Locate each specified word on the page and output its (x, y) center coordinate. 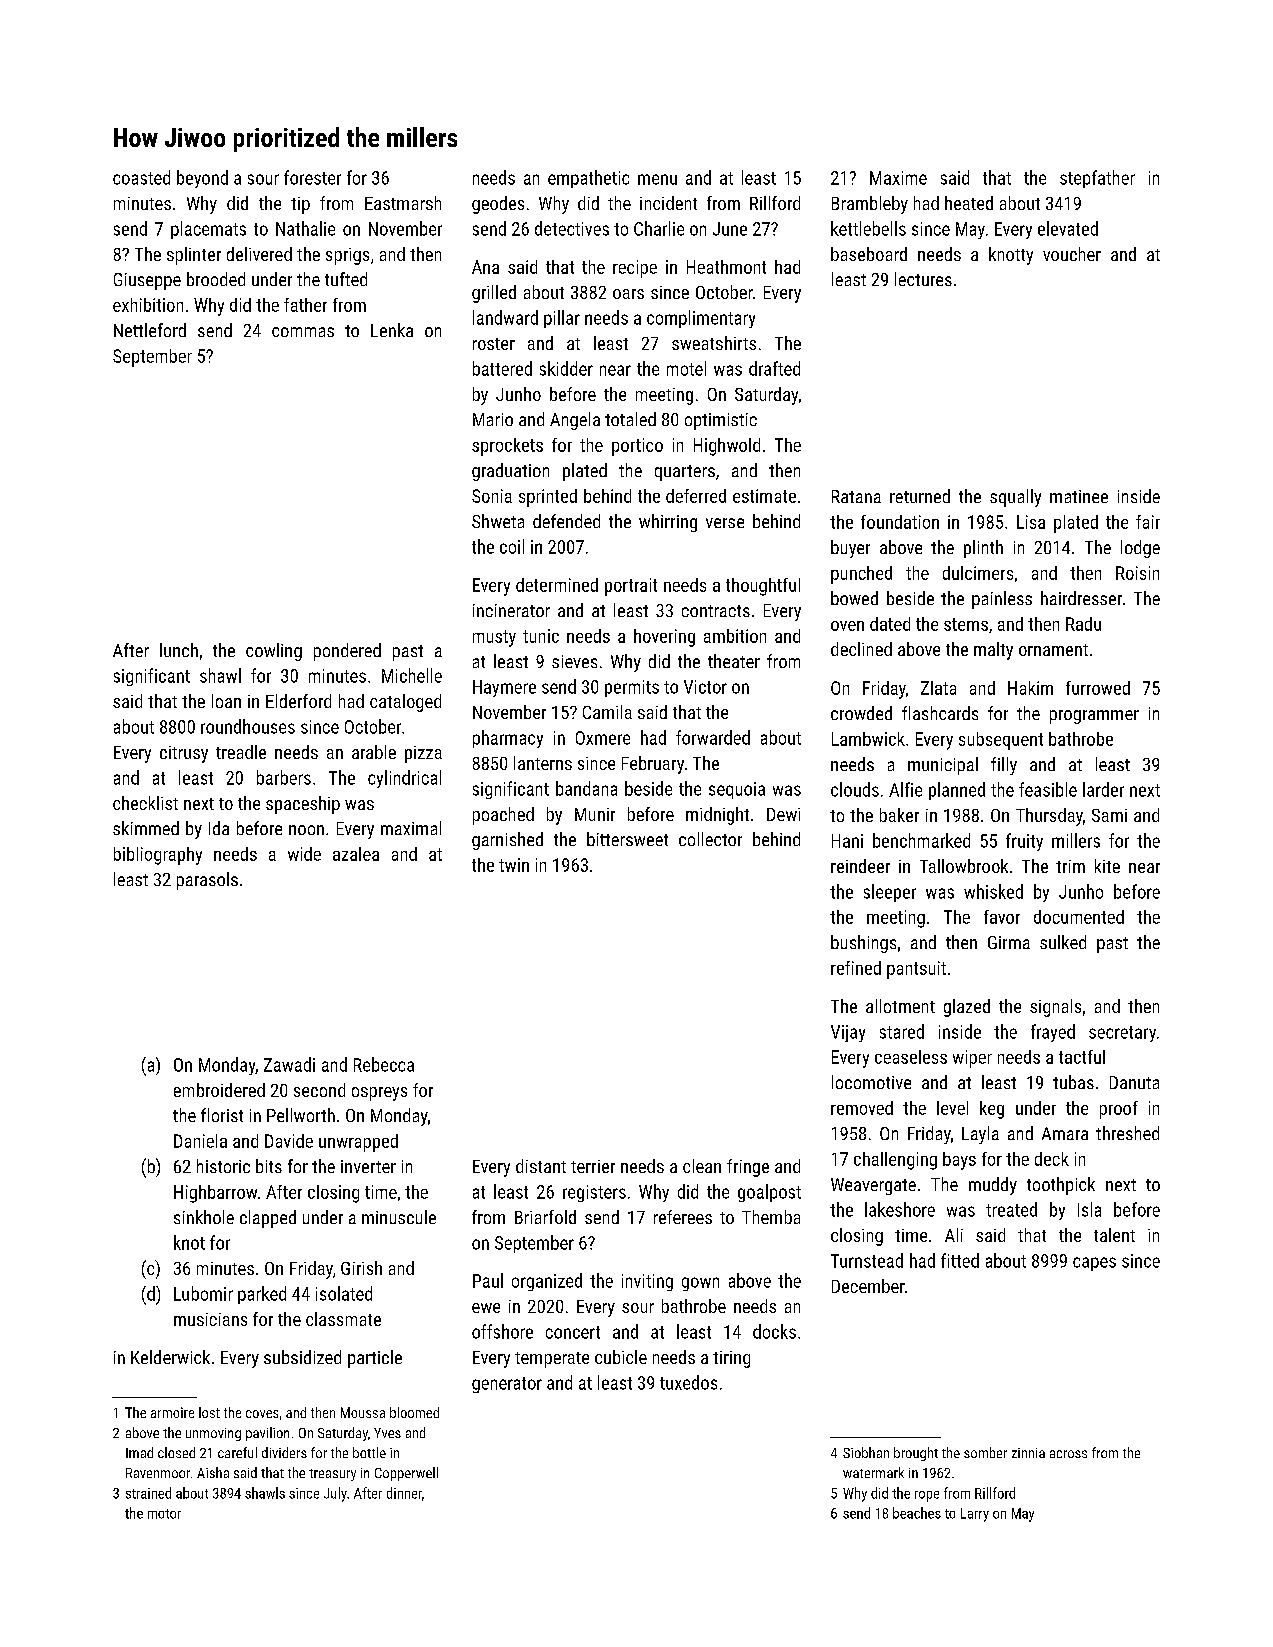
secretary (1122, 1034)
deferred (696, 496)
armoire (172, 1412)
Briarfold (545, 1217)
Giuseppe (147, 281)
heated (969, 203)
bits (269, 1166)
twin (514, 865)
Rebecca (384, 1064)
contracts (716, 611)
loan (226, 701)
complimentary (701, 319)
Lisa (1031, 522)
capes (1094, 1264)
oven (847, 626)
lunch (179, 650)
